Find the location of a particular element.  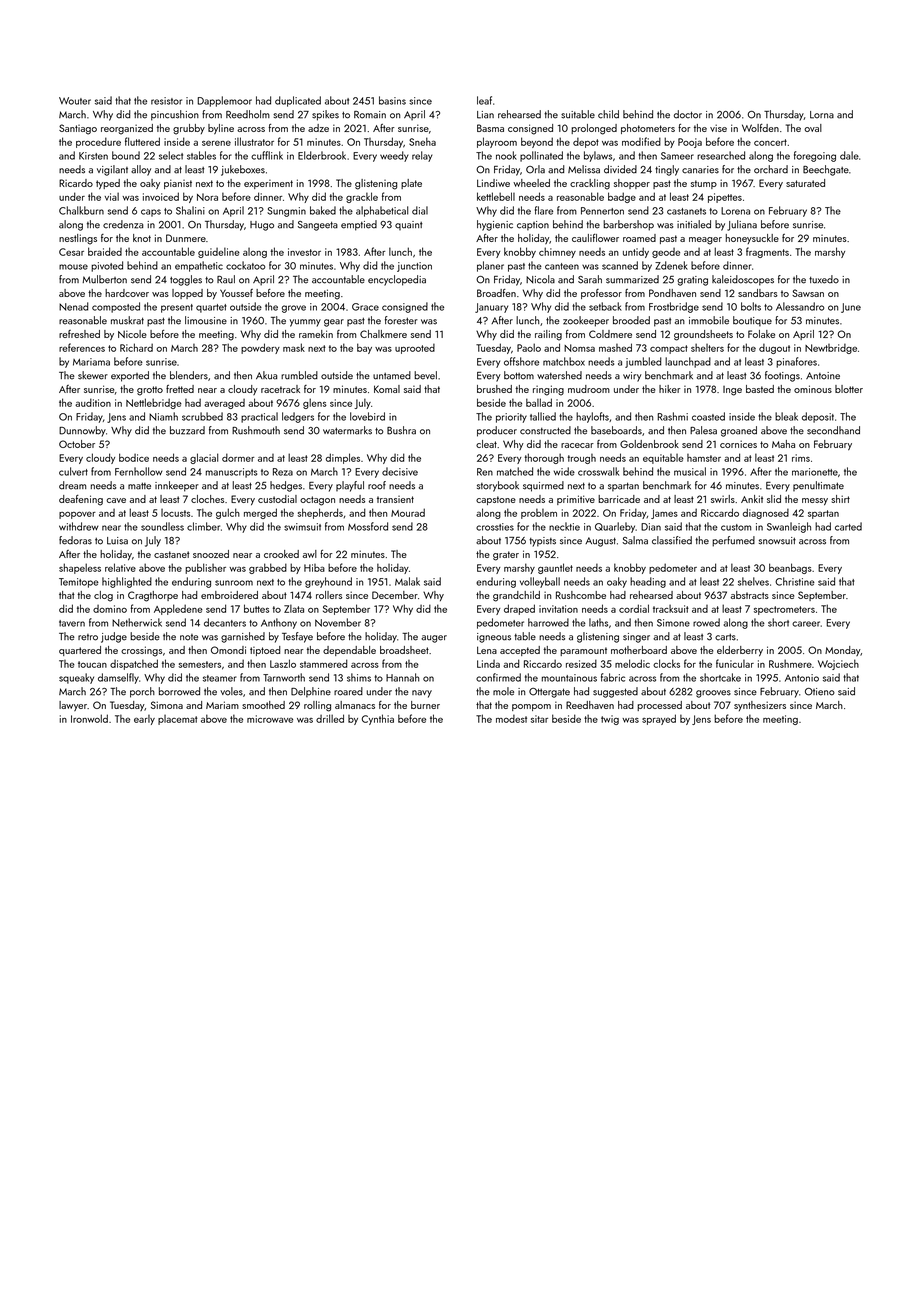

grackle is located at coordinates (362, 197).
